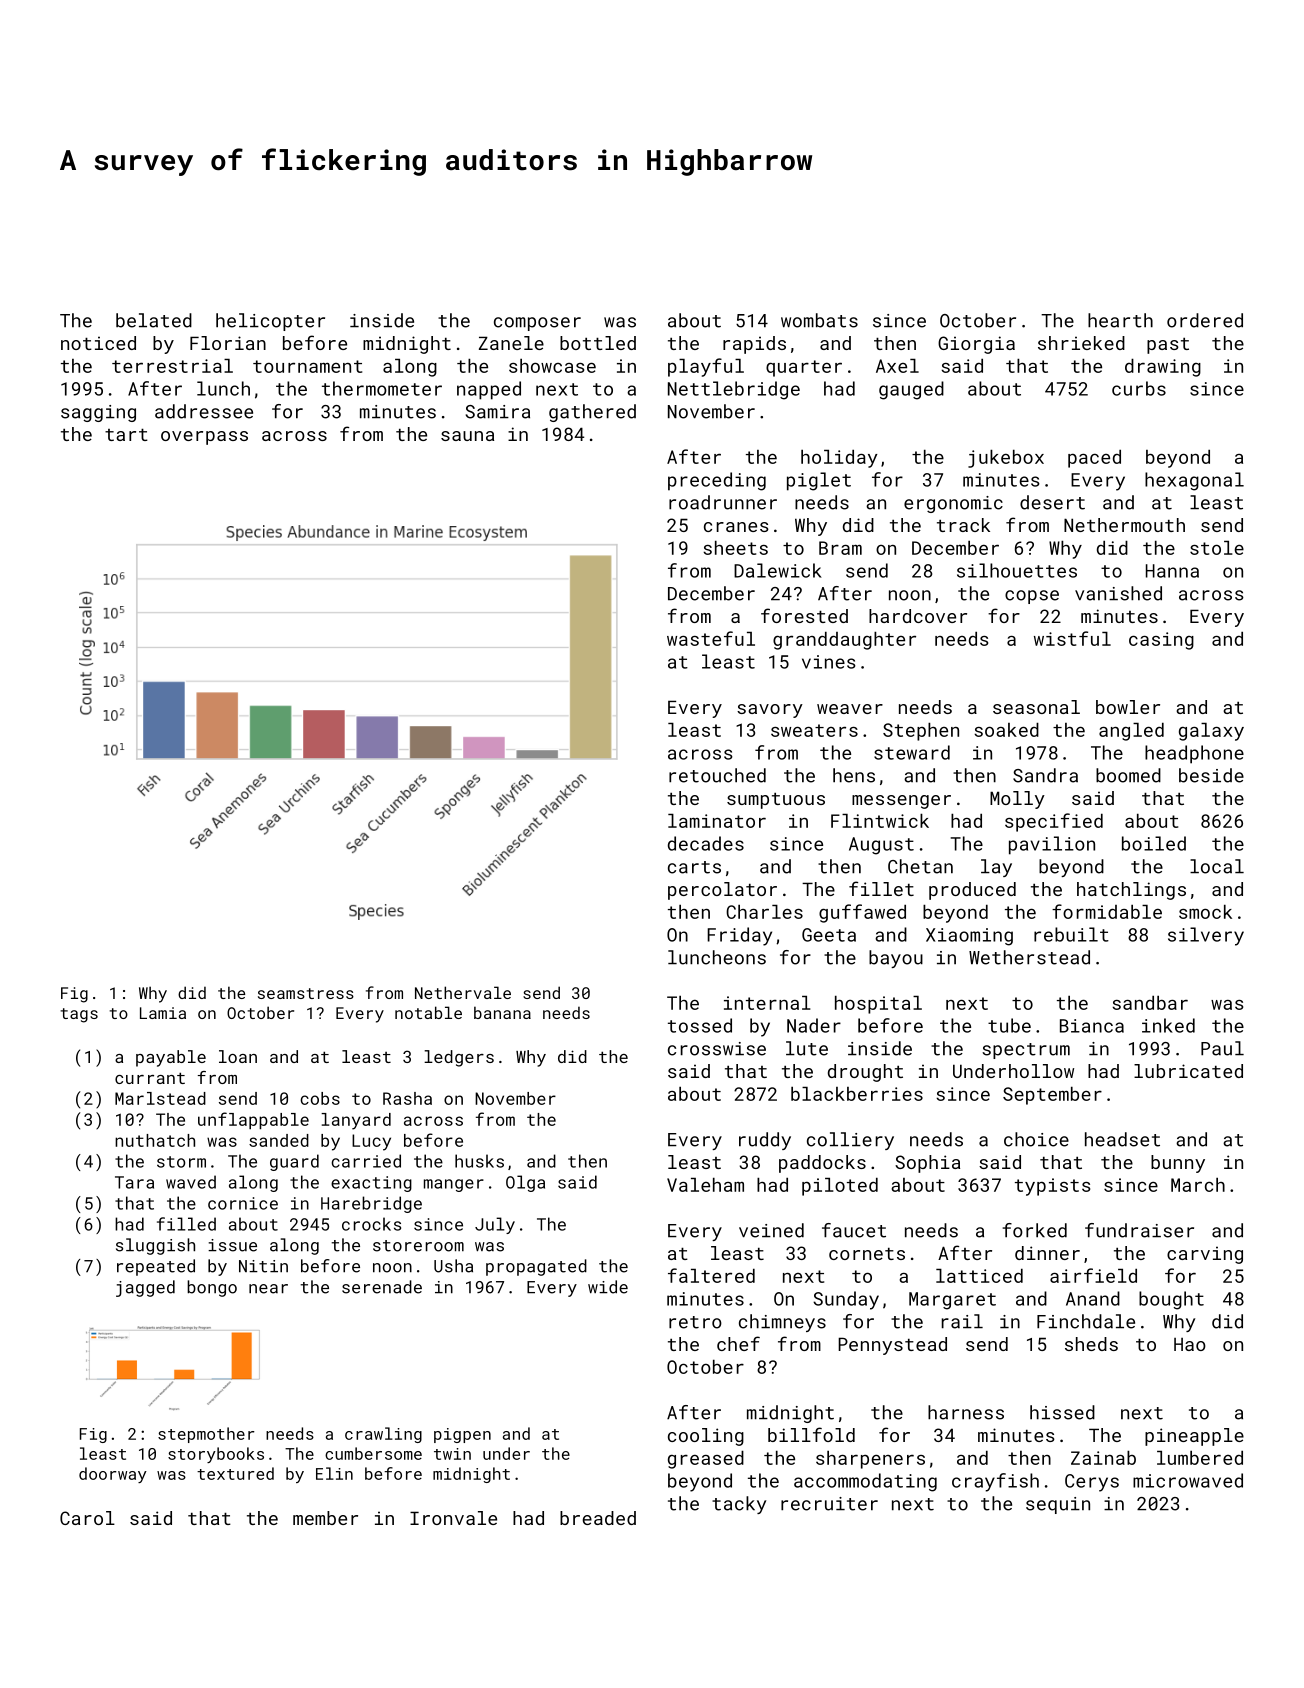  I want to click on sharpeners, so click(870, 1460).
